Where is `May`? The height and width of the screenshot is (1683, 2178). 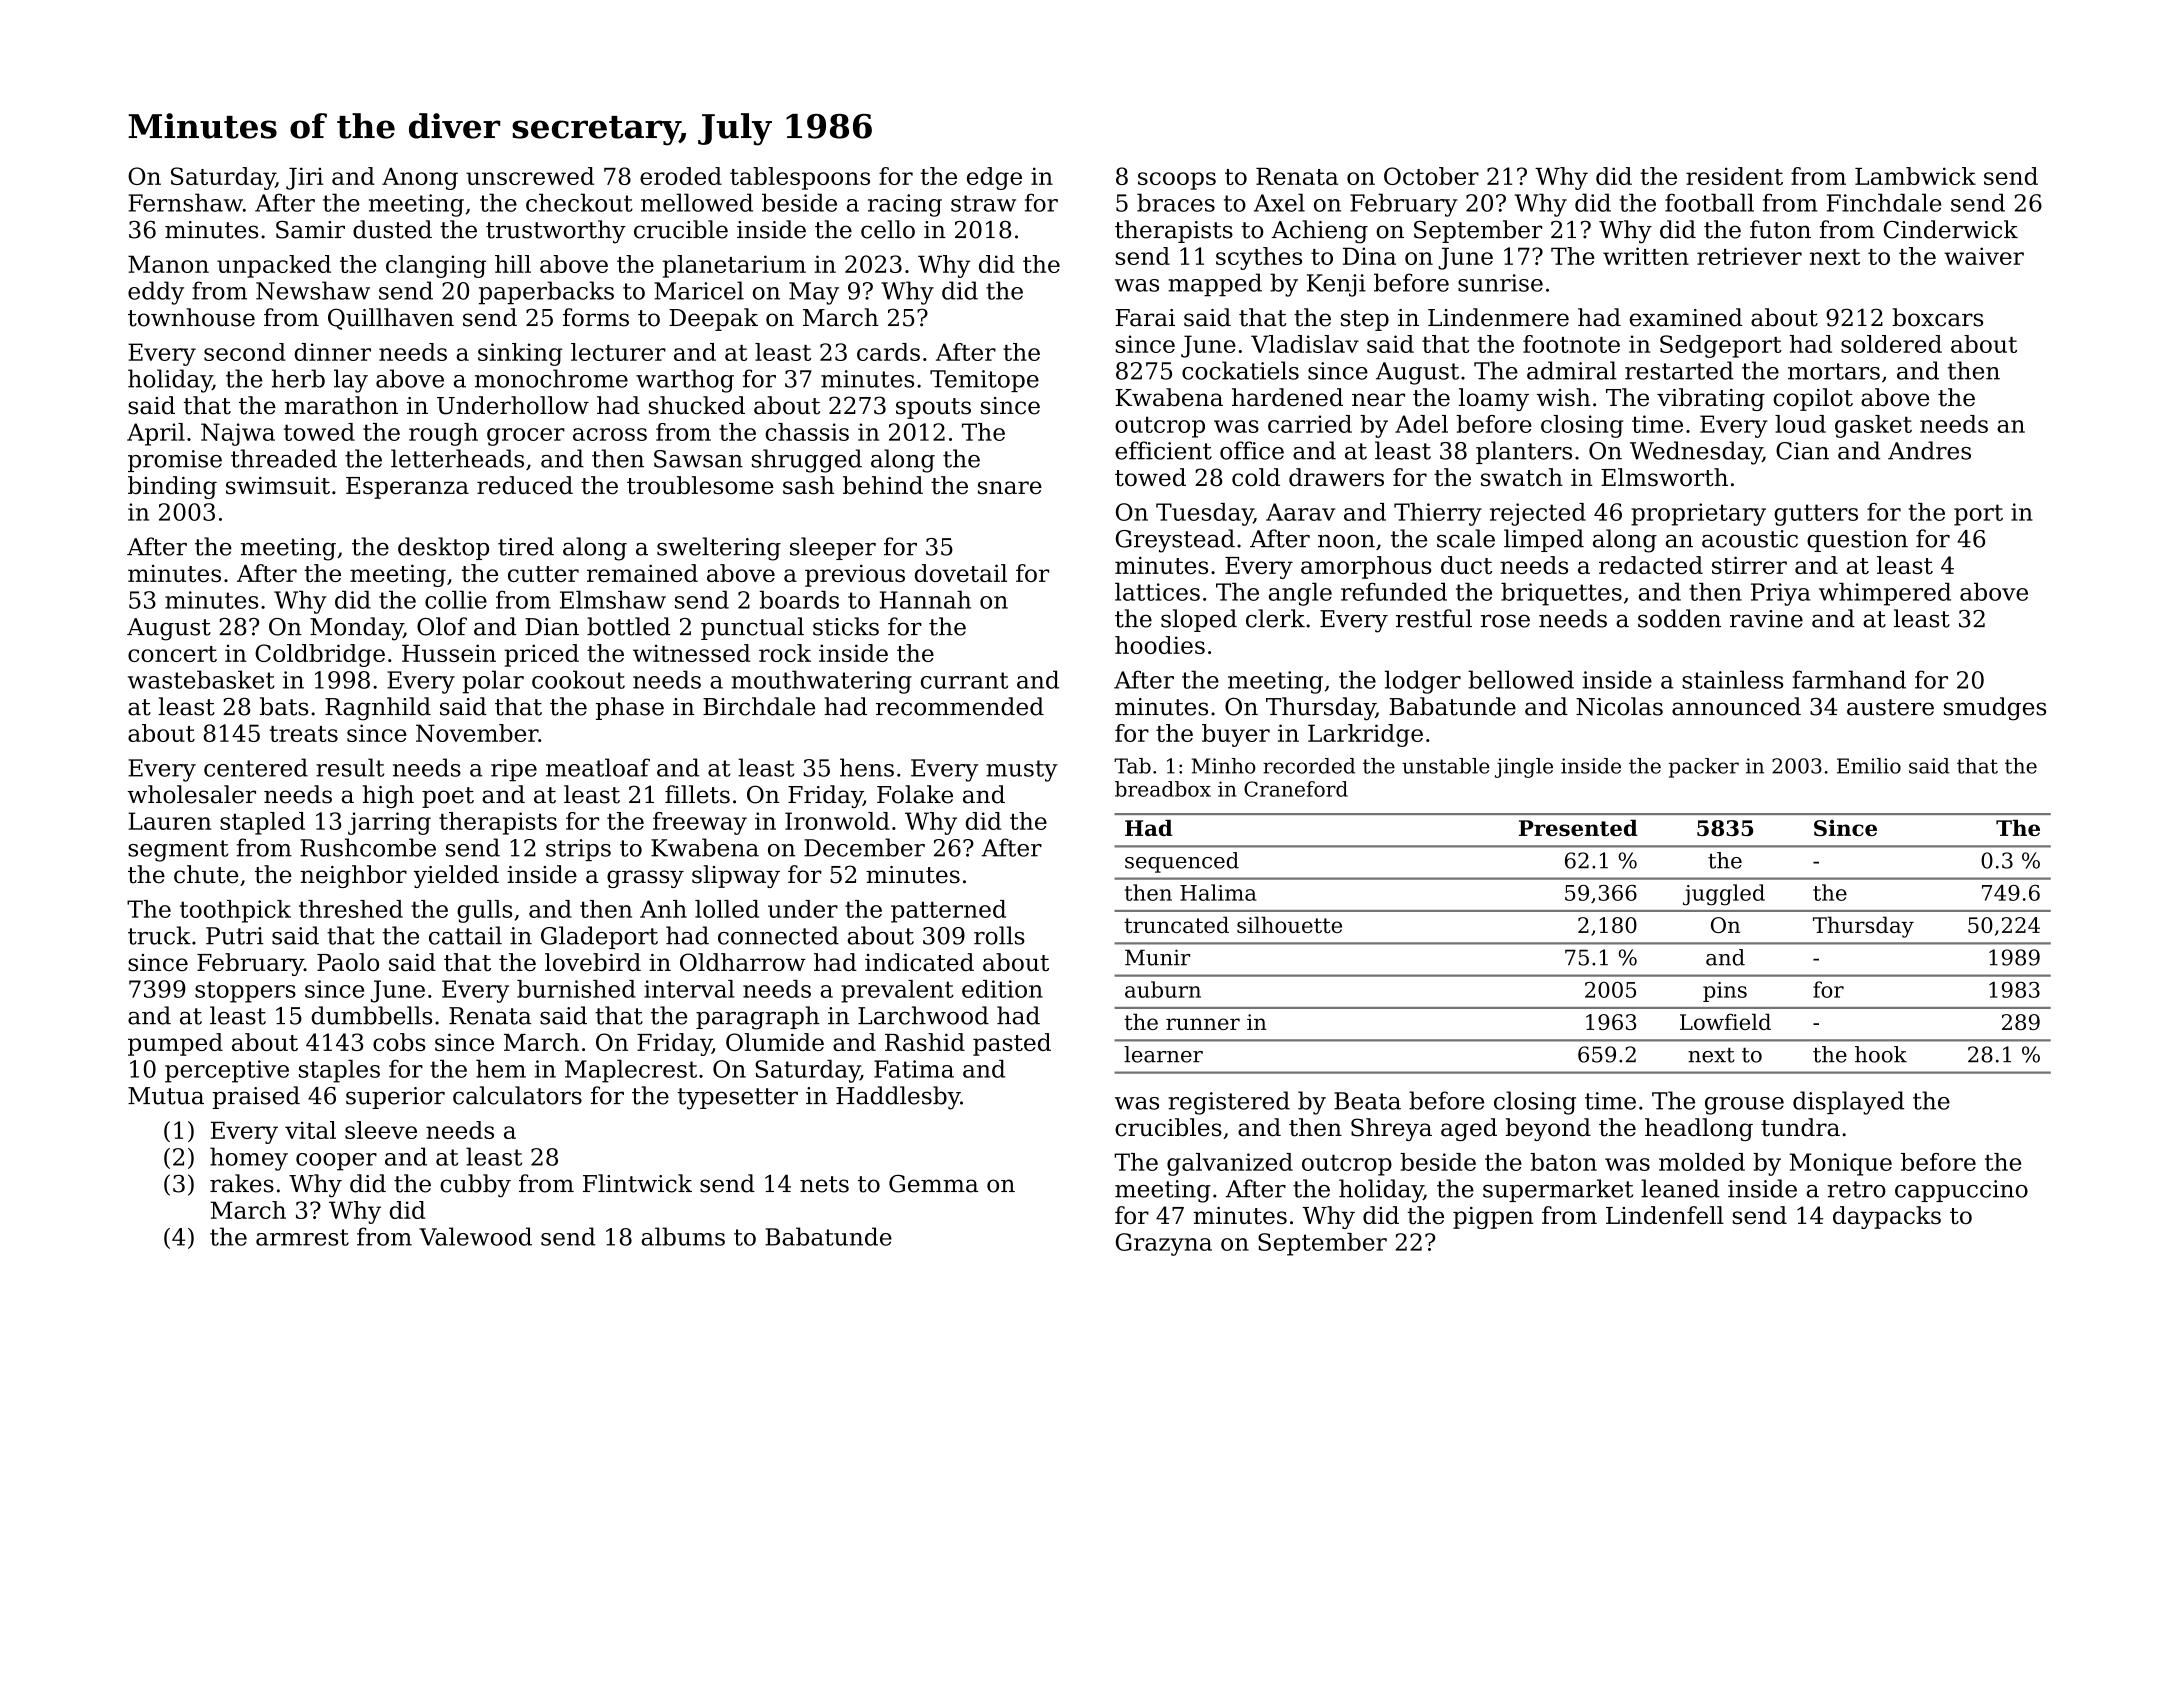 May is located at coordinates (814, 293).
